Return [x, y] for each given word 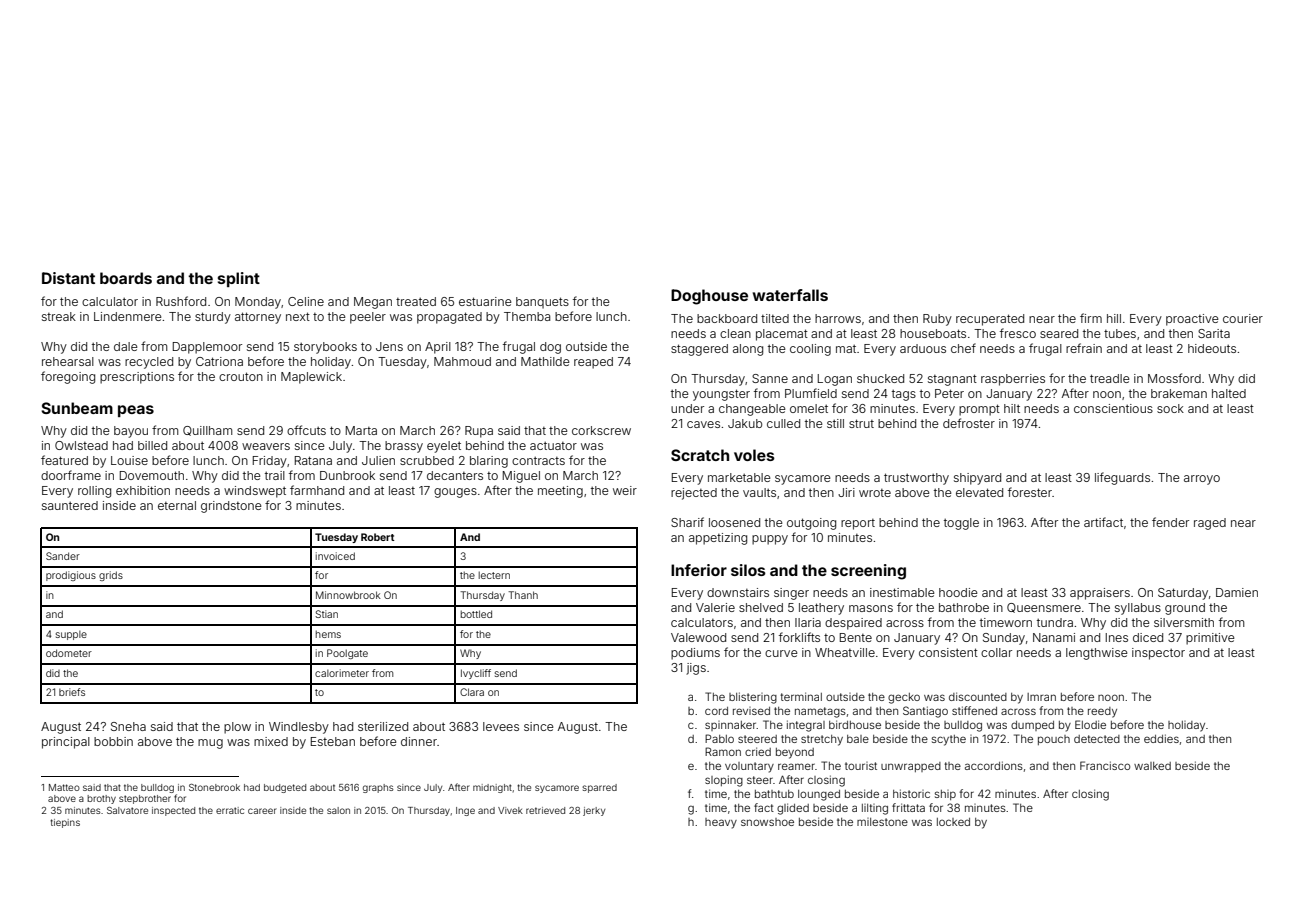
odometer [69, 653]
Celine [306, 301]
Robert [378, 537]
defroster [969, 423]
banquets [542, 303]
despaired [853, 624]
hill [1114, 318]
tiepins [65, 823]
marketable [739, 477]
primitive [1210, 639]
